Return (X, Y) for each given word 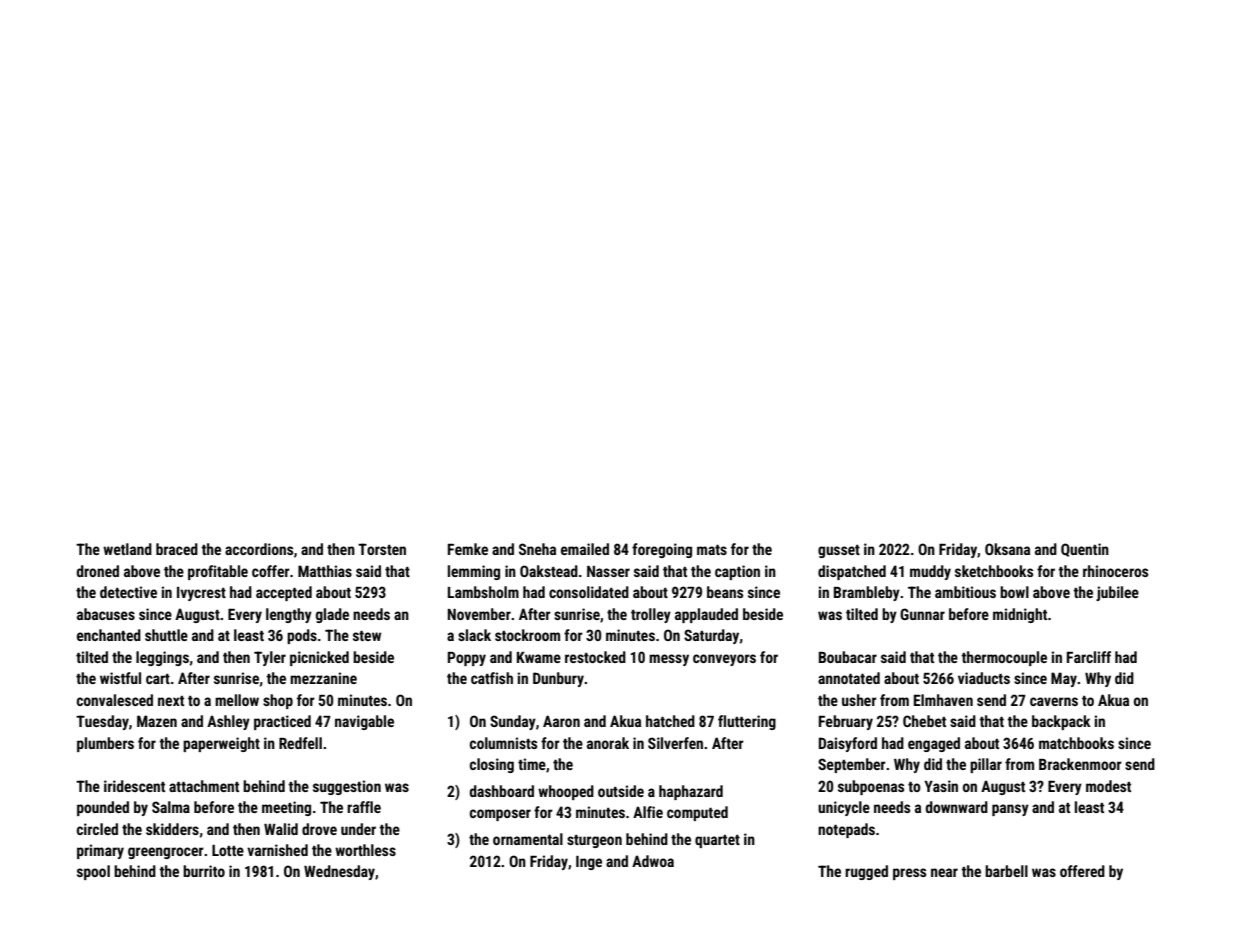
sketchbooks (994, 571)
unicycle (844, 808)
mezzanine (323, 678)
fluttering (747, 722)
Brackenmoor (1080, 764)
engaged (934, 744)
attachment (204, 786)
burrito (204, 871)
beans (725, 592)
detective (128, 592)
